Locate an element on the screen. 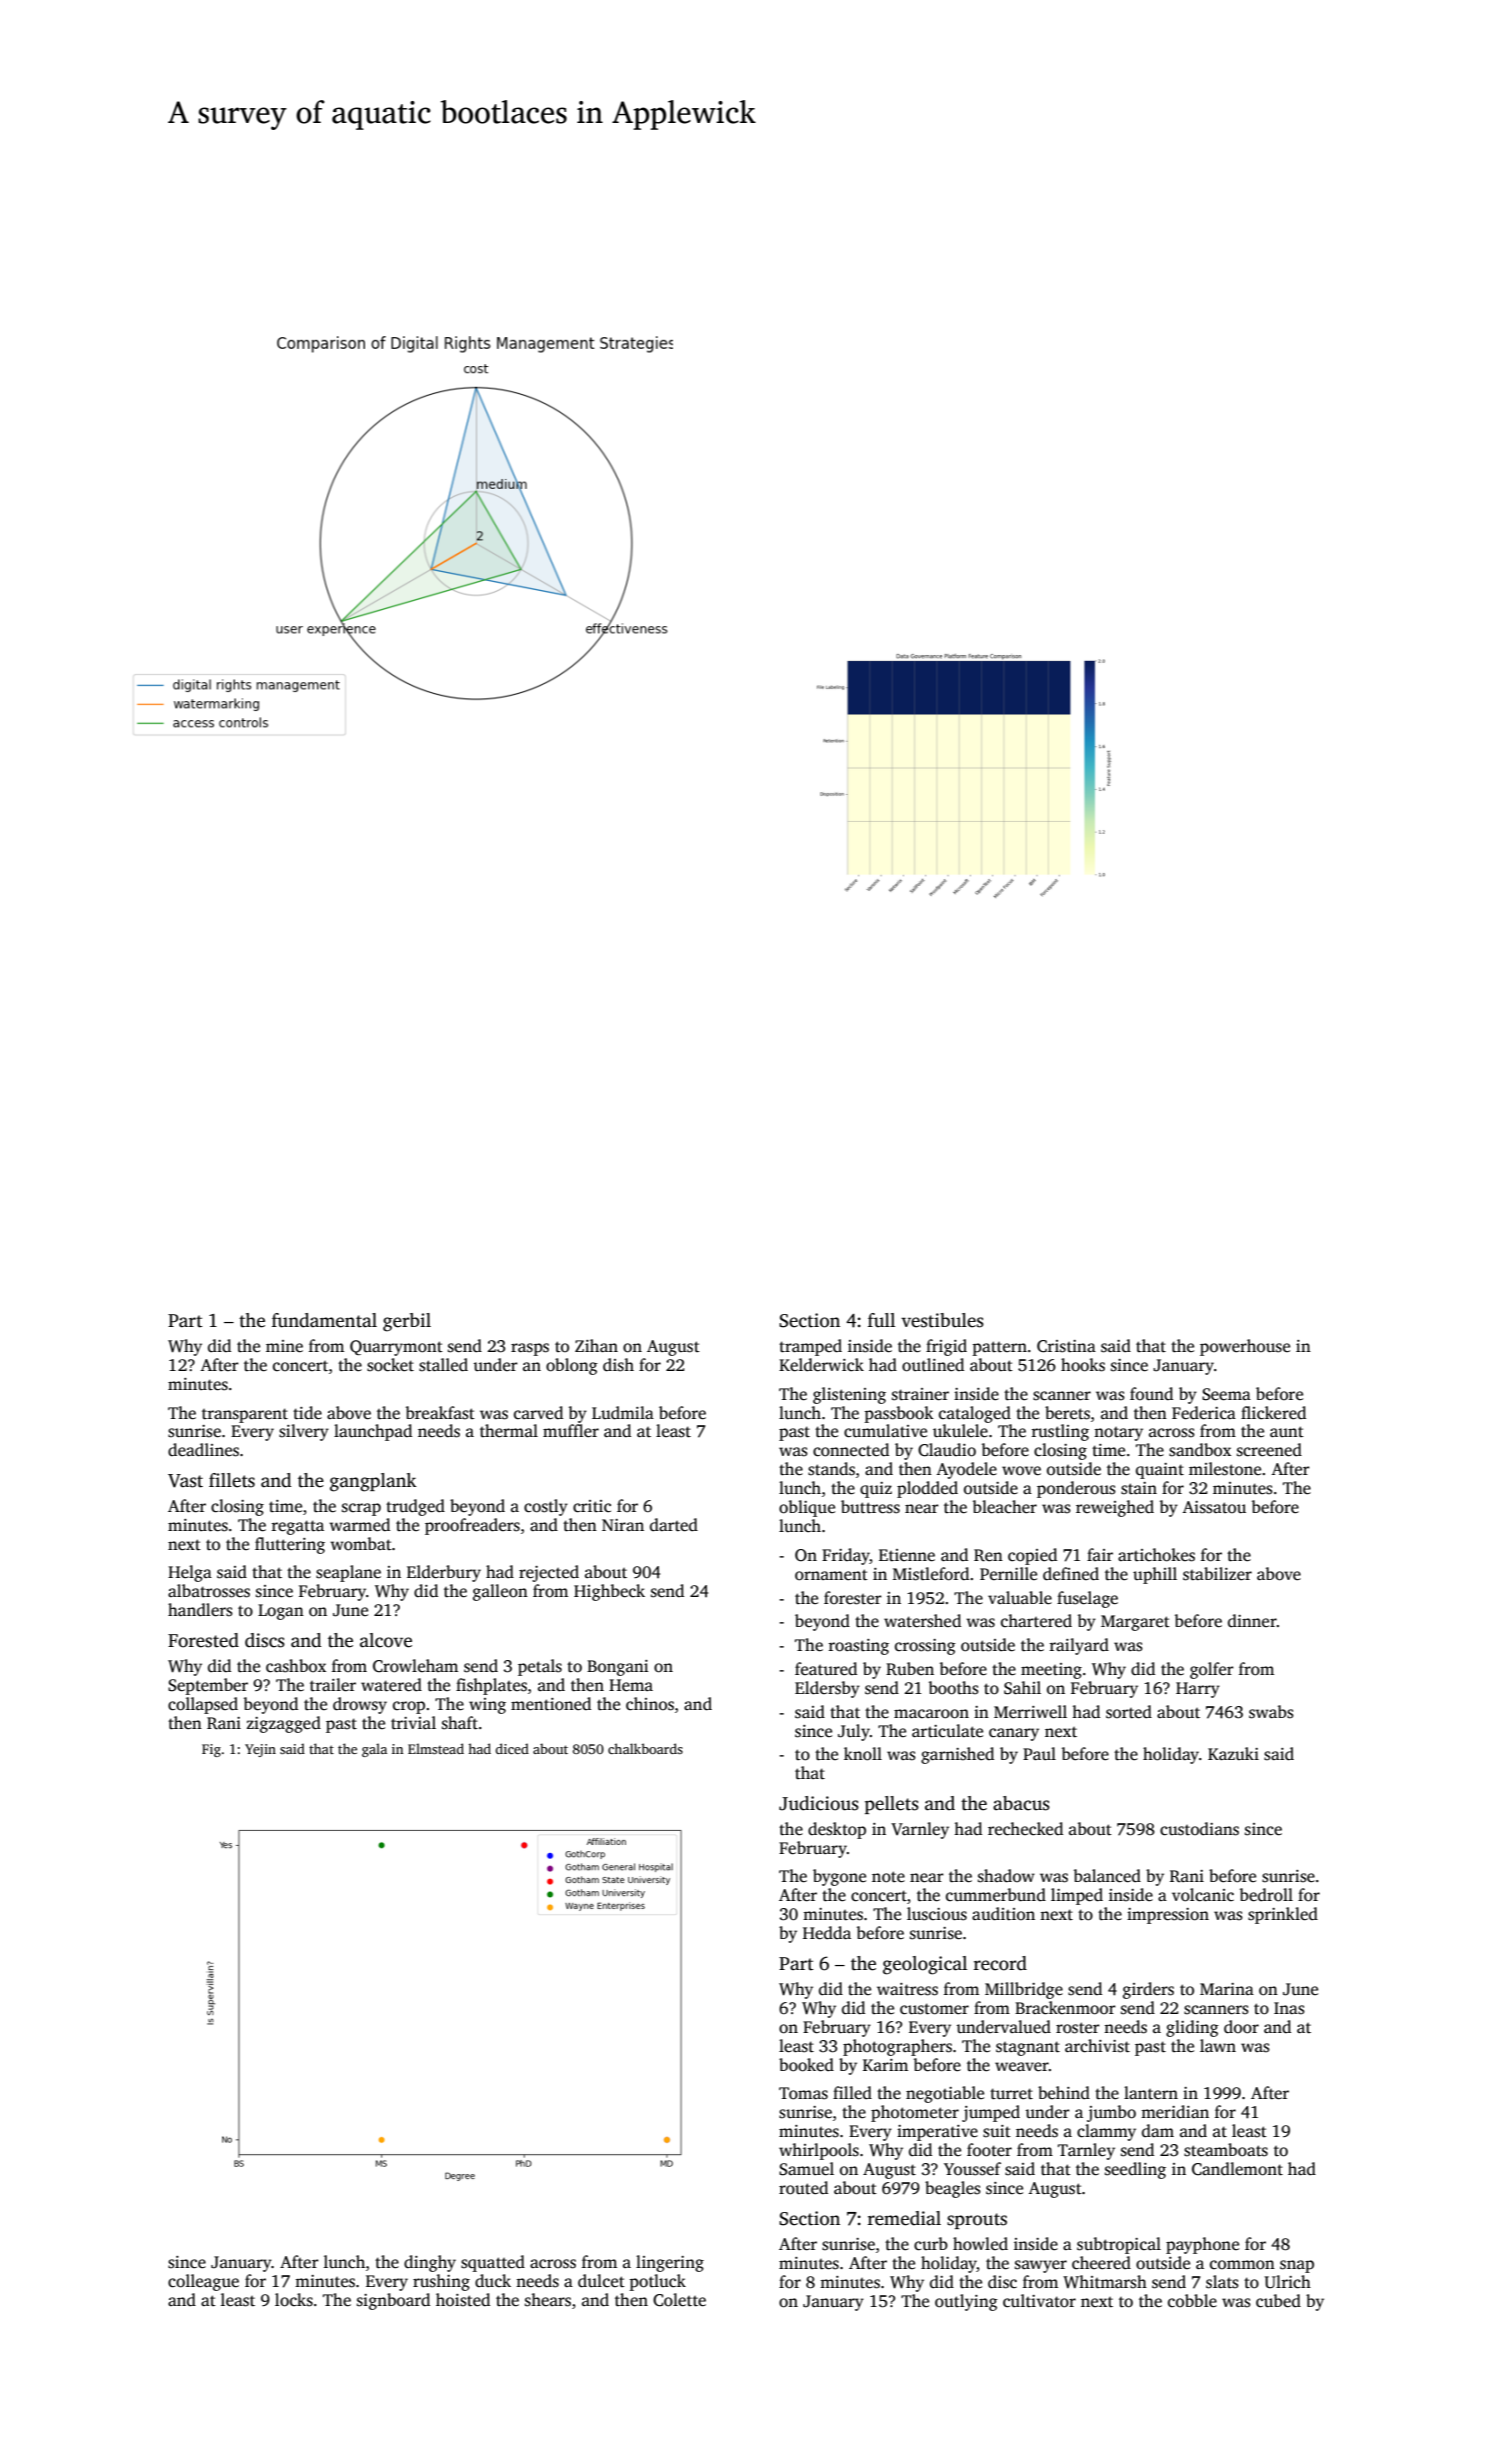 The width and height of the screenshot is (1496, 2464). muffler is located at coordinates (571, 1431).
